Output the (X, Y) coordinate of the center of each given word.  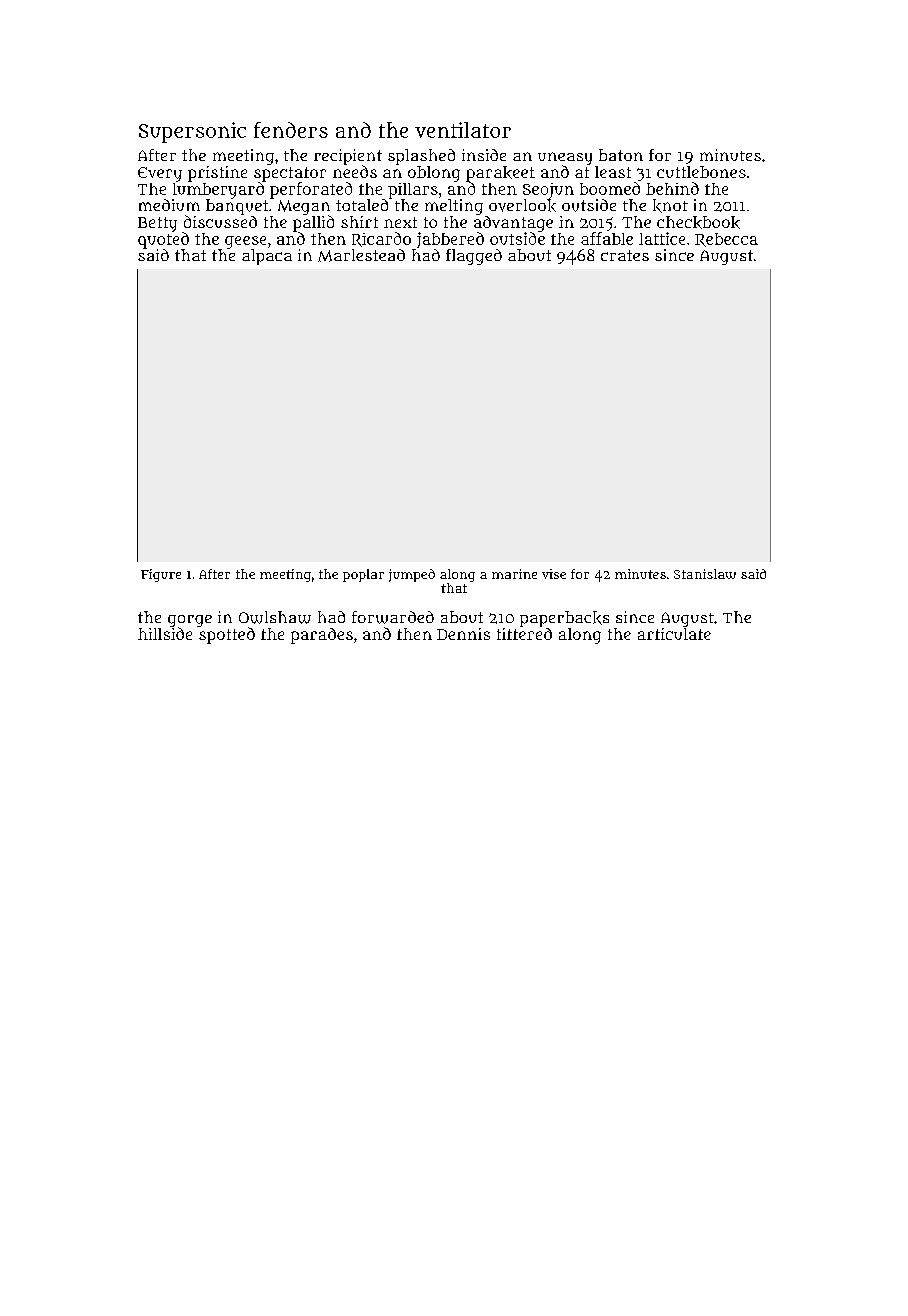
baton (621, 155)
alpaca (267, 257)
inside (484, 155)
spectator (290, 174)
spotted (227, 635)
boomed (610, 188)
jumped (412, 575)
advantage (513, 224)
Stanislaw (705, 574)
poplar (363, 575)
